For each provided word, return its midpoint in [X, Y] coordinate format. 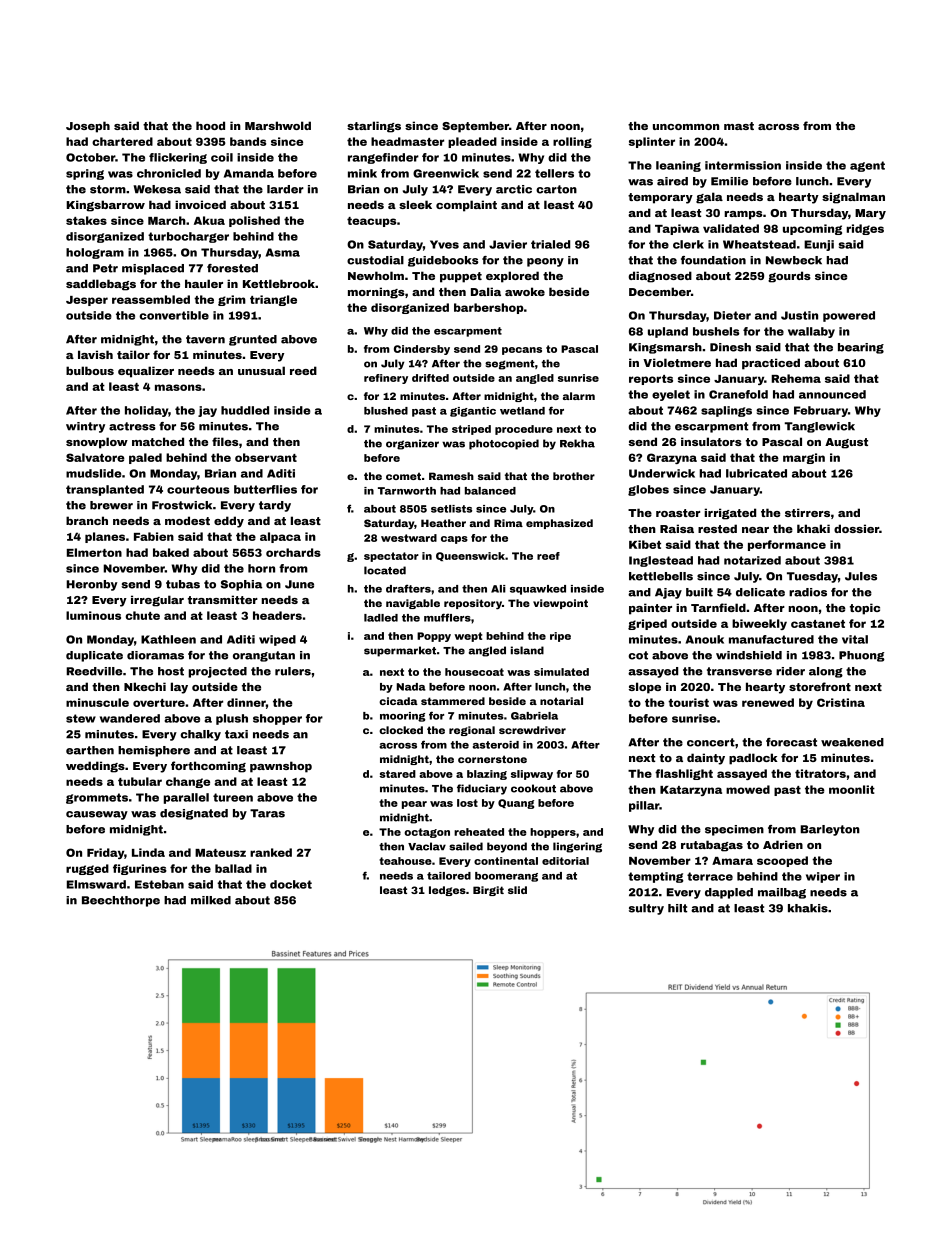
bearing [861, 348]
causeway [97, 815]
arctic [514, 189]
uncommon [686, 127]
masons [178, 387]
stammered [453, 701]
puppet [461, 277]
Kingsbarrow [105, 206]
